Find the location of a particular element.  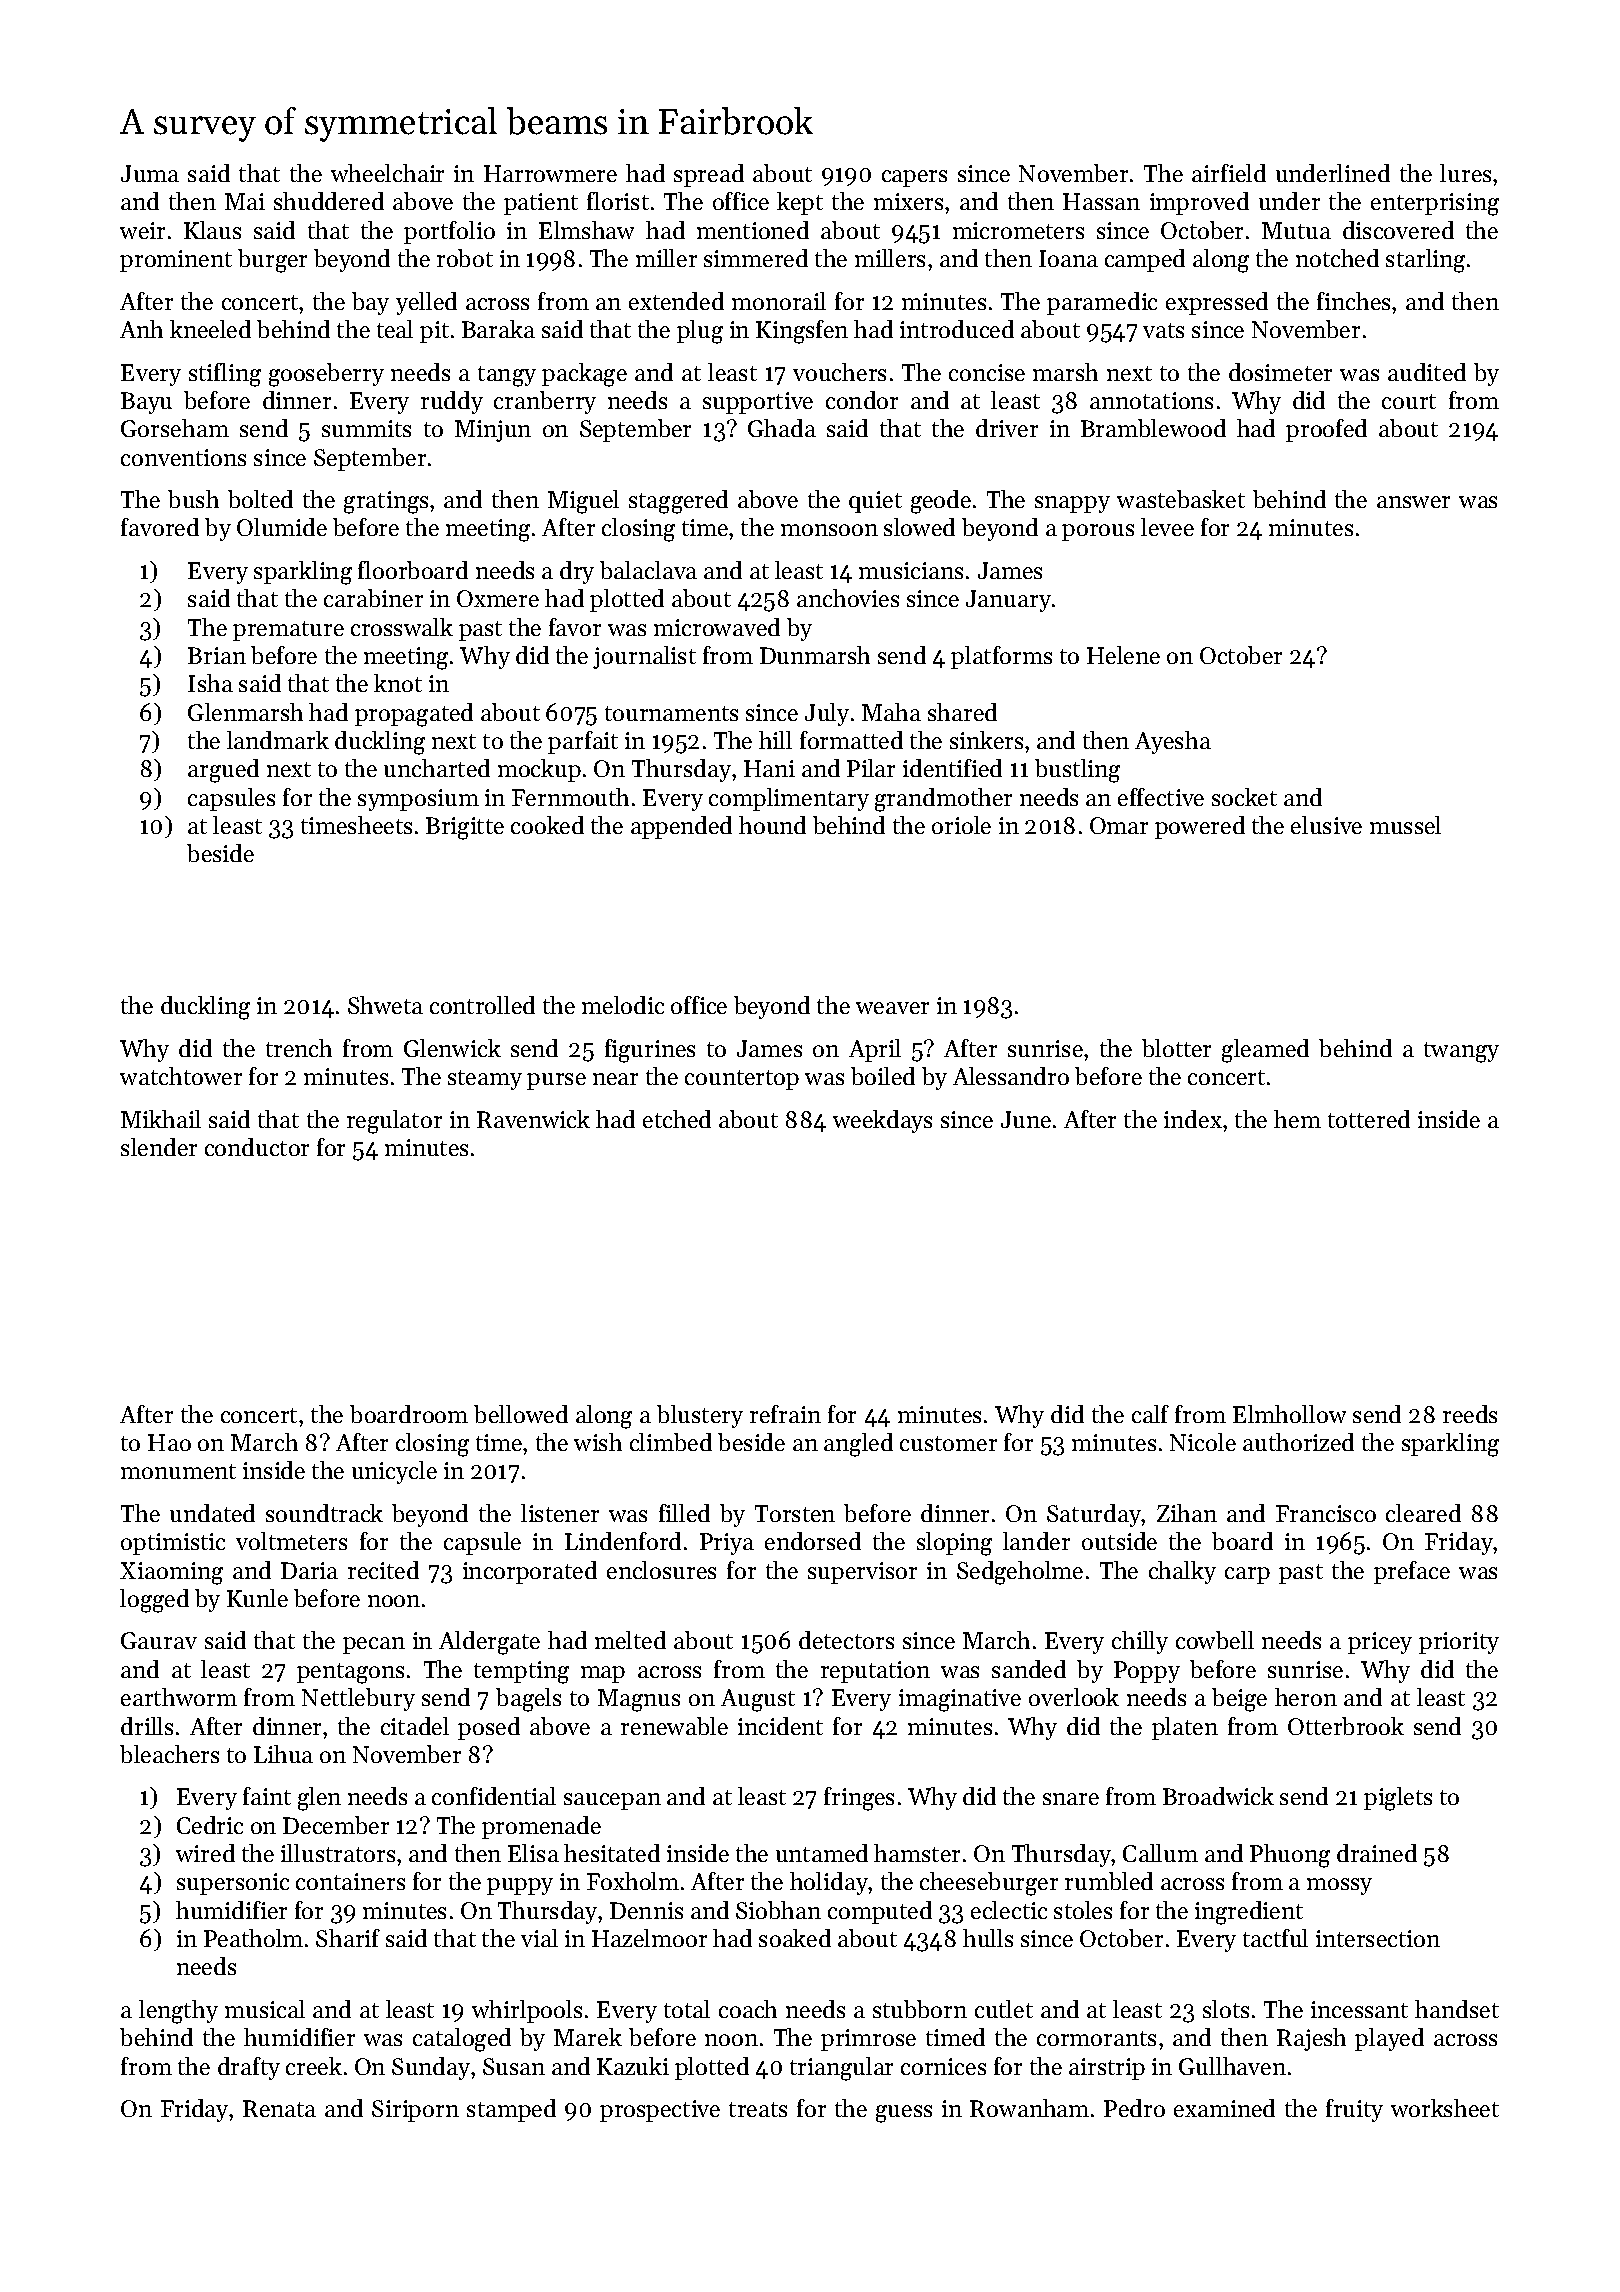

tottered is located at coordinates (1369, 1119).
